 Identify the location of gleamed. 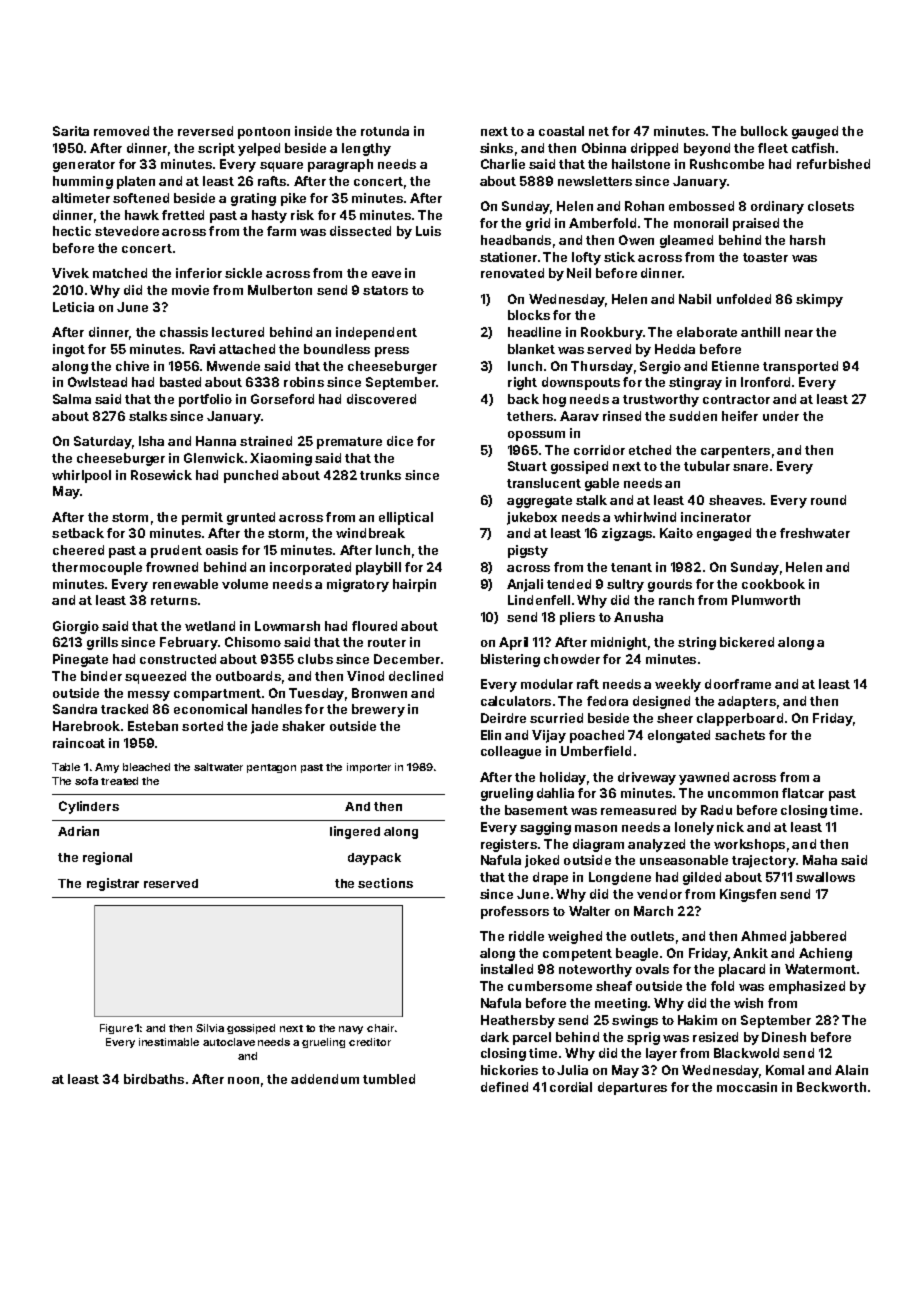
(686, 241).
